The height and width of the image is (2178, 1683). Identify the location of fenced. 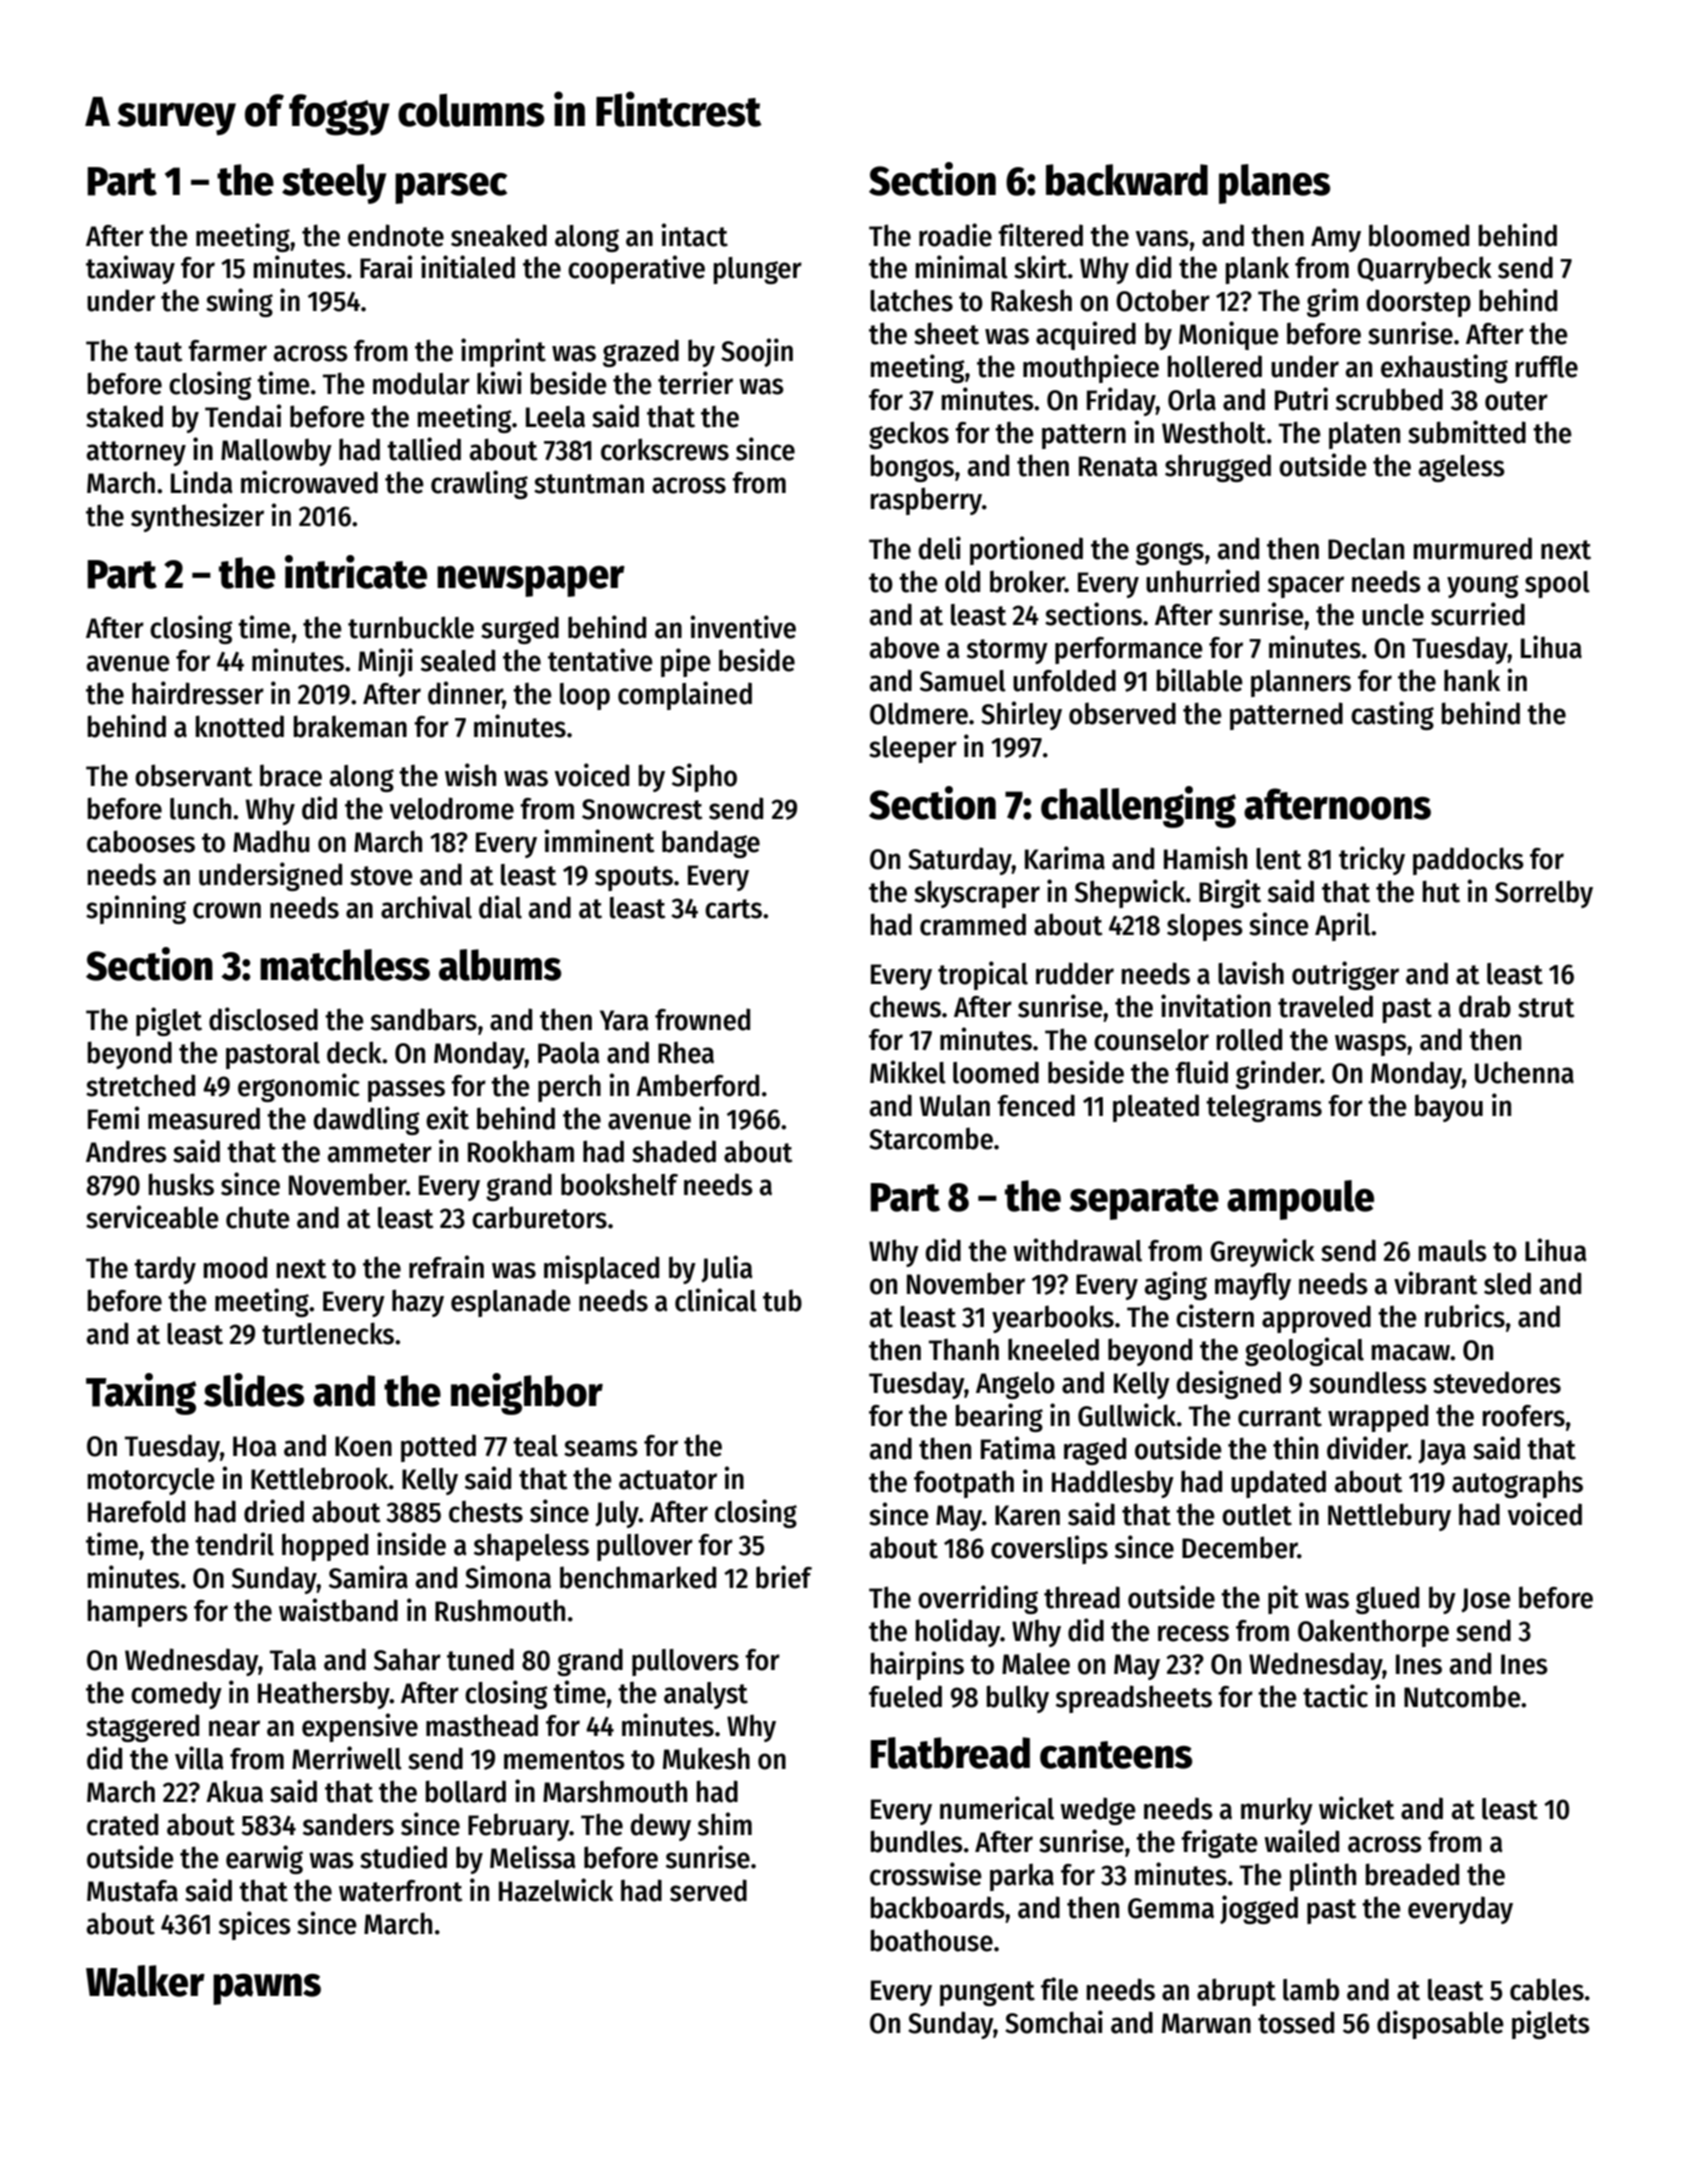
(1036, 1105).
